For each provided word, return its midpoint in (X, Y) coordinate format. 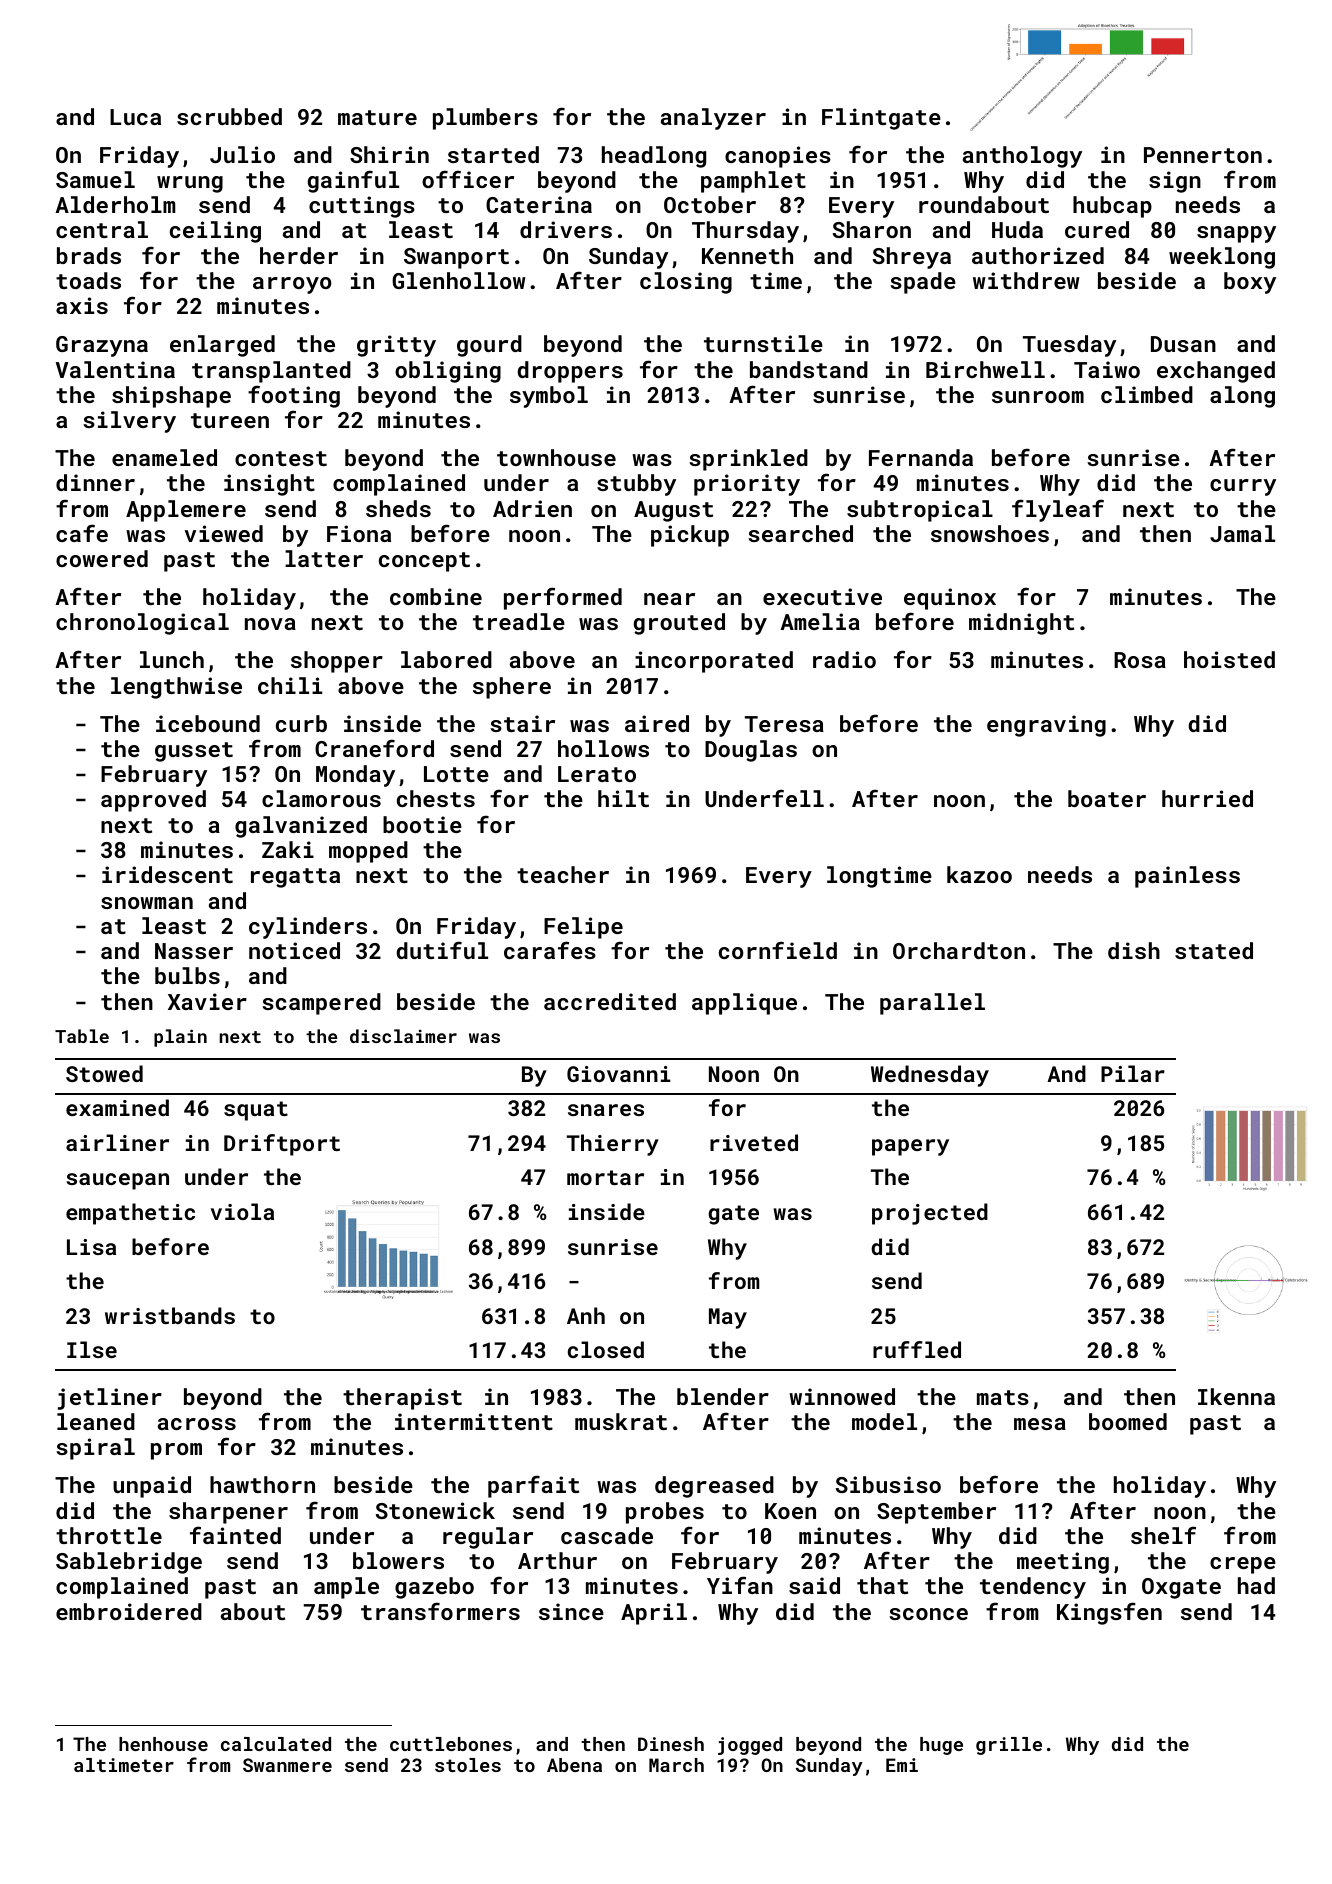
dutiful (442, 950)
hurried (1207, 798)
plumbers (485, 119)
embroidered (129, 1611)
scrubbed (229, 116)
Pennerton (1203, 155)
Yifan (740, 1585)
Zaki (288, 849)
